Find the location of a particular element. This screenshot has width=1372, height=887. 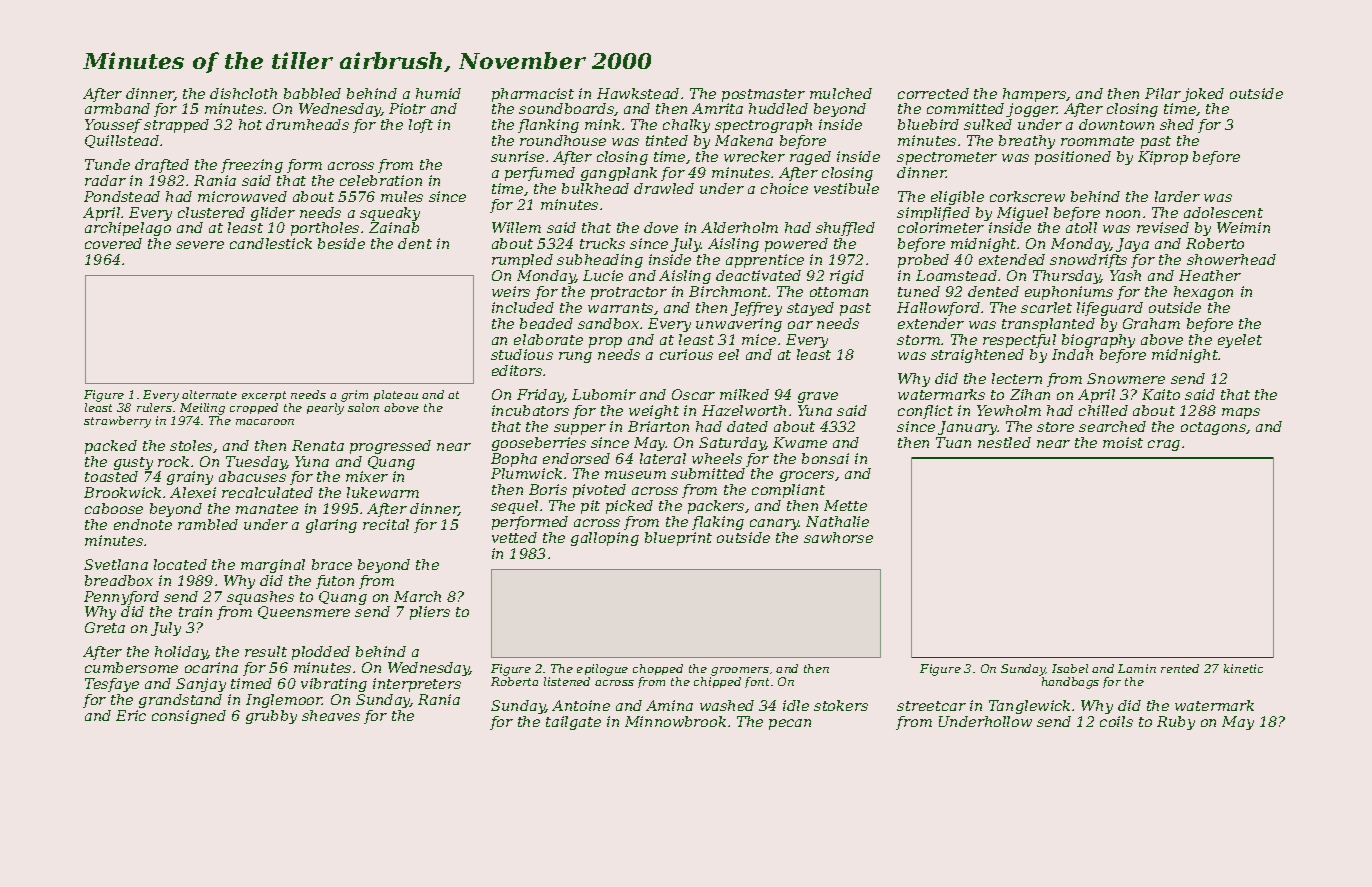

consigned is located at coordinates (189, 717).
